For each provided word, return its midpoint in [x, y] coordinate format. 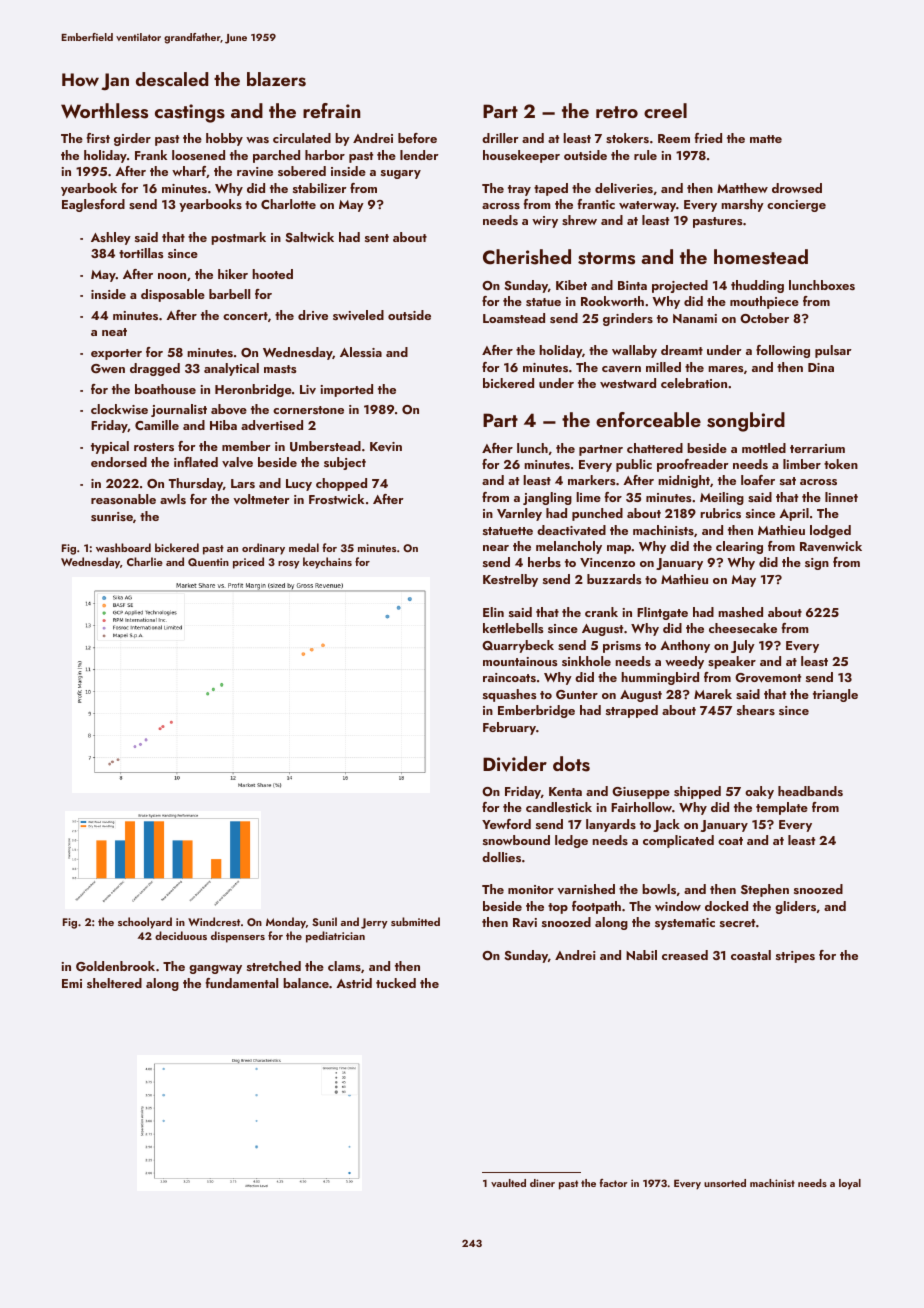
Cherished [527, 257]
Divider [515, 764]
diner [542, 1183]
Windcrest [214, 921]
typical [110, 447]
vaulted [508, 1183]
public [634, 465]
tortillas [141, 253]
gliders [795, 907]
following [783, 351]
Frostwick [336, 499]
